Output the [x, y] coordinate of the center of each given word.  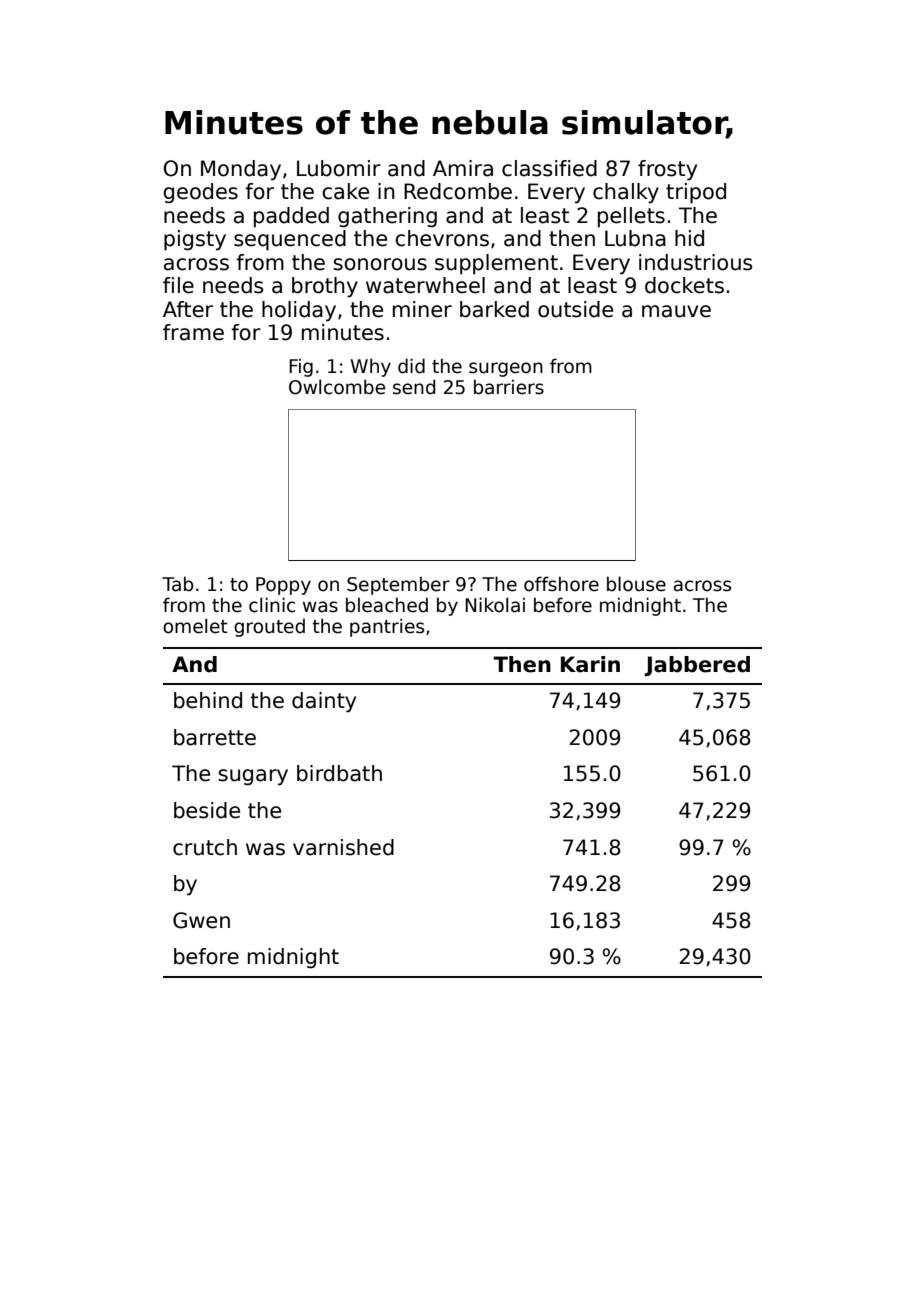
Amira [463, 168]
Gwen [201, 920]
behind [208, 700]
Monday [241, 170]
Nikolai [495, 605]
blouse [636, 584]
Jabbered [697, 666]
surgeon [506, 369]
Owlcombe [337, 387]
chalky [626, 193]
